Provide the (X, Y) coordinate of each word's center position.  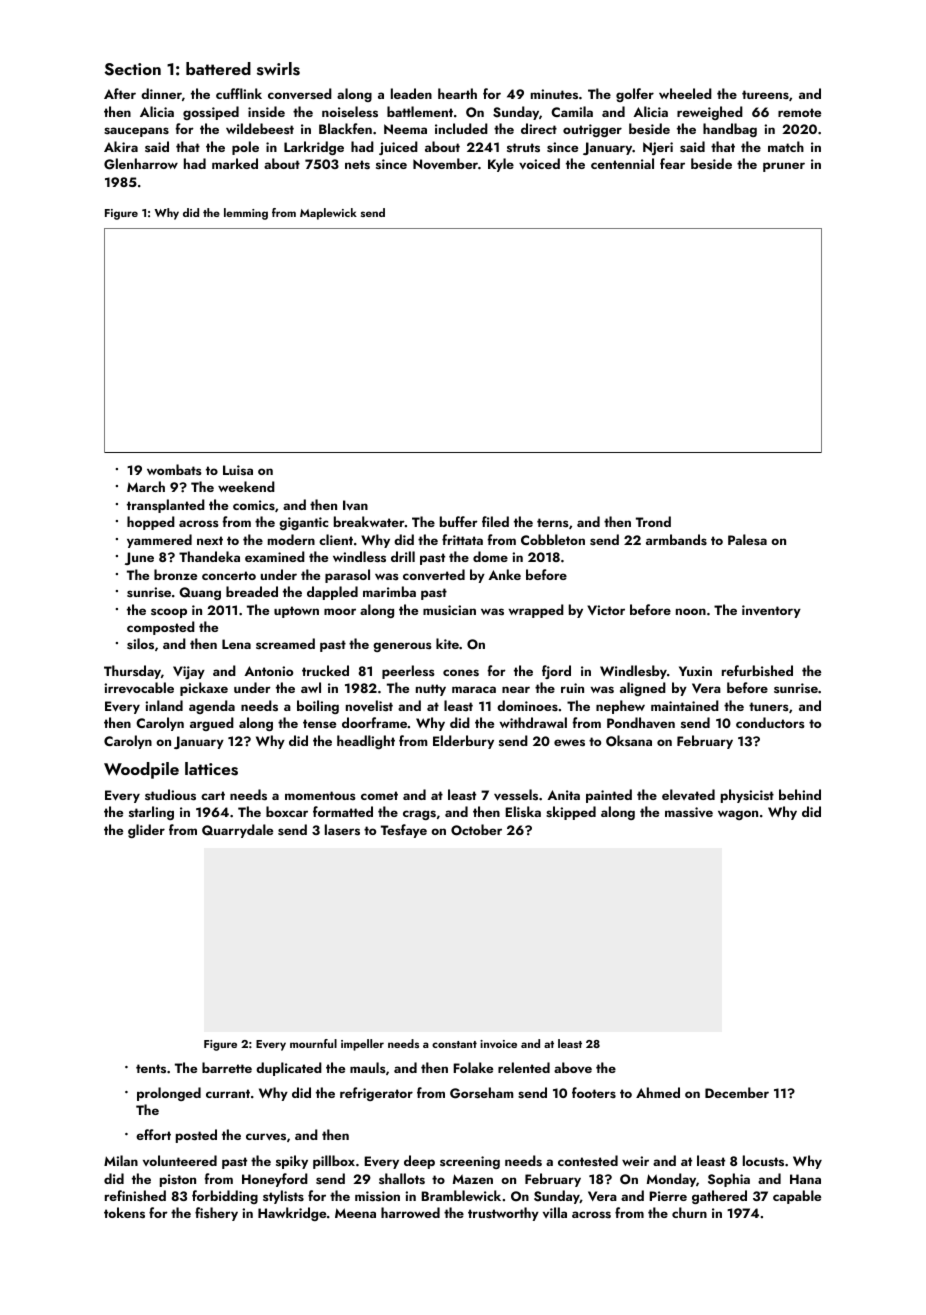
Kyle (501, 165)
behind (800, 794)
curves (266, 1137)
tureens (765, 94)
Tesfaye (404, 831)
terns (553, 522)
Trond (653, 521)
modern (291, 539)
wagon (738, 815)
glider (146, 831)
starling (151, 813)
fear (672, 163)
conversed (300, 94)
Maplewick (328, 214)
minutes (554, 94)
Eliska (523, 812)
